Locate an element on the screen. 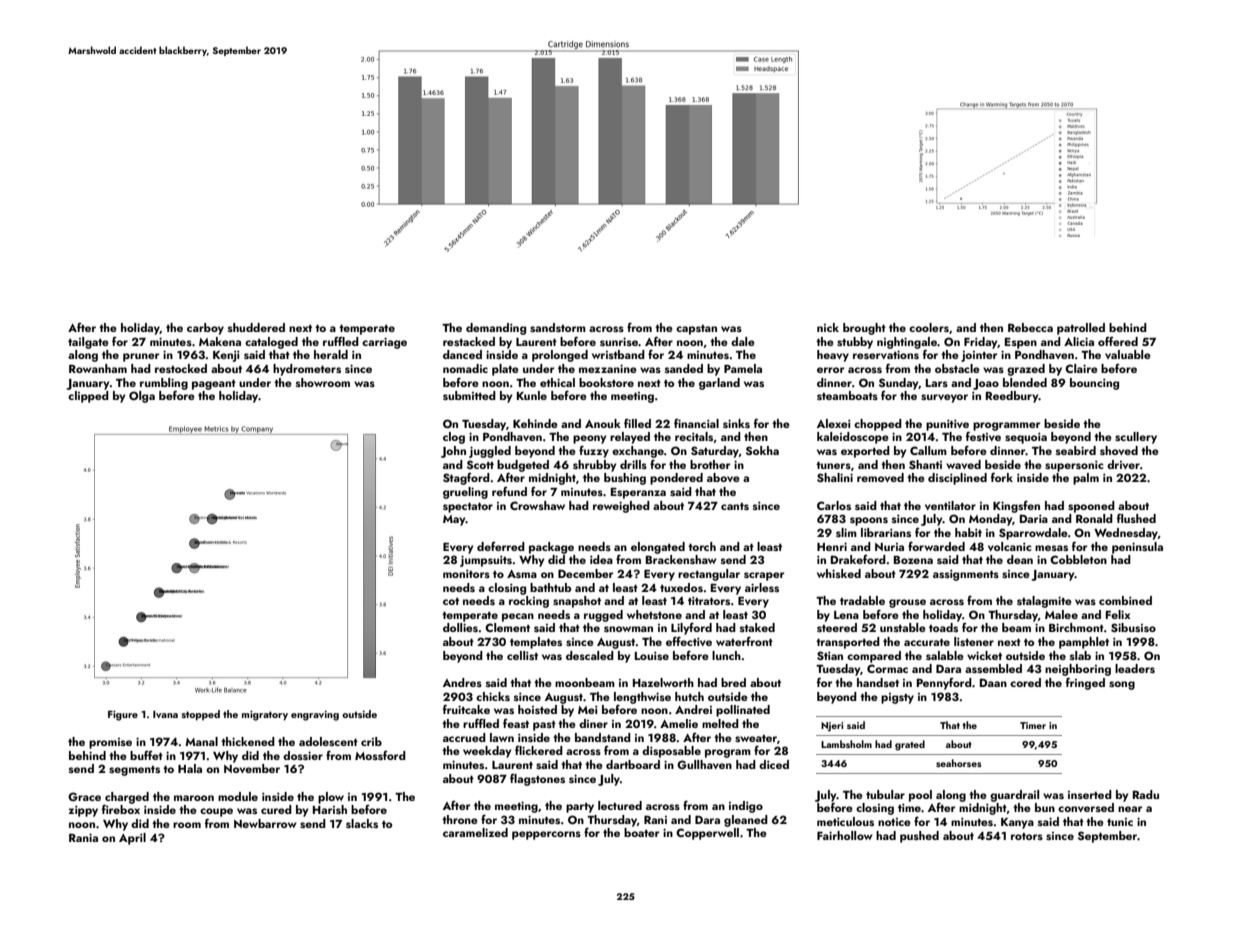 The height and width of the screenshot is (952, 1233). shuddered is located at coordinates (256, 327).
